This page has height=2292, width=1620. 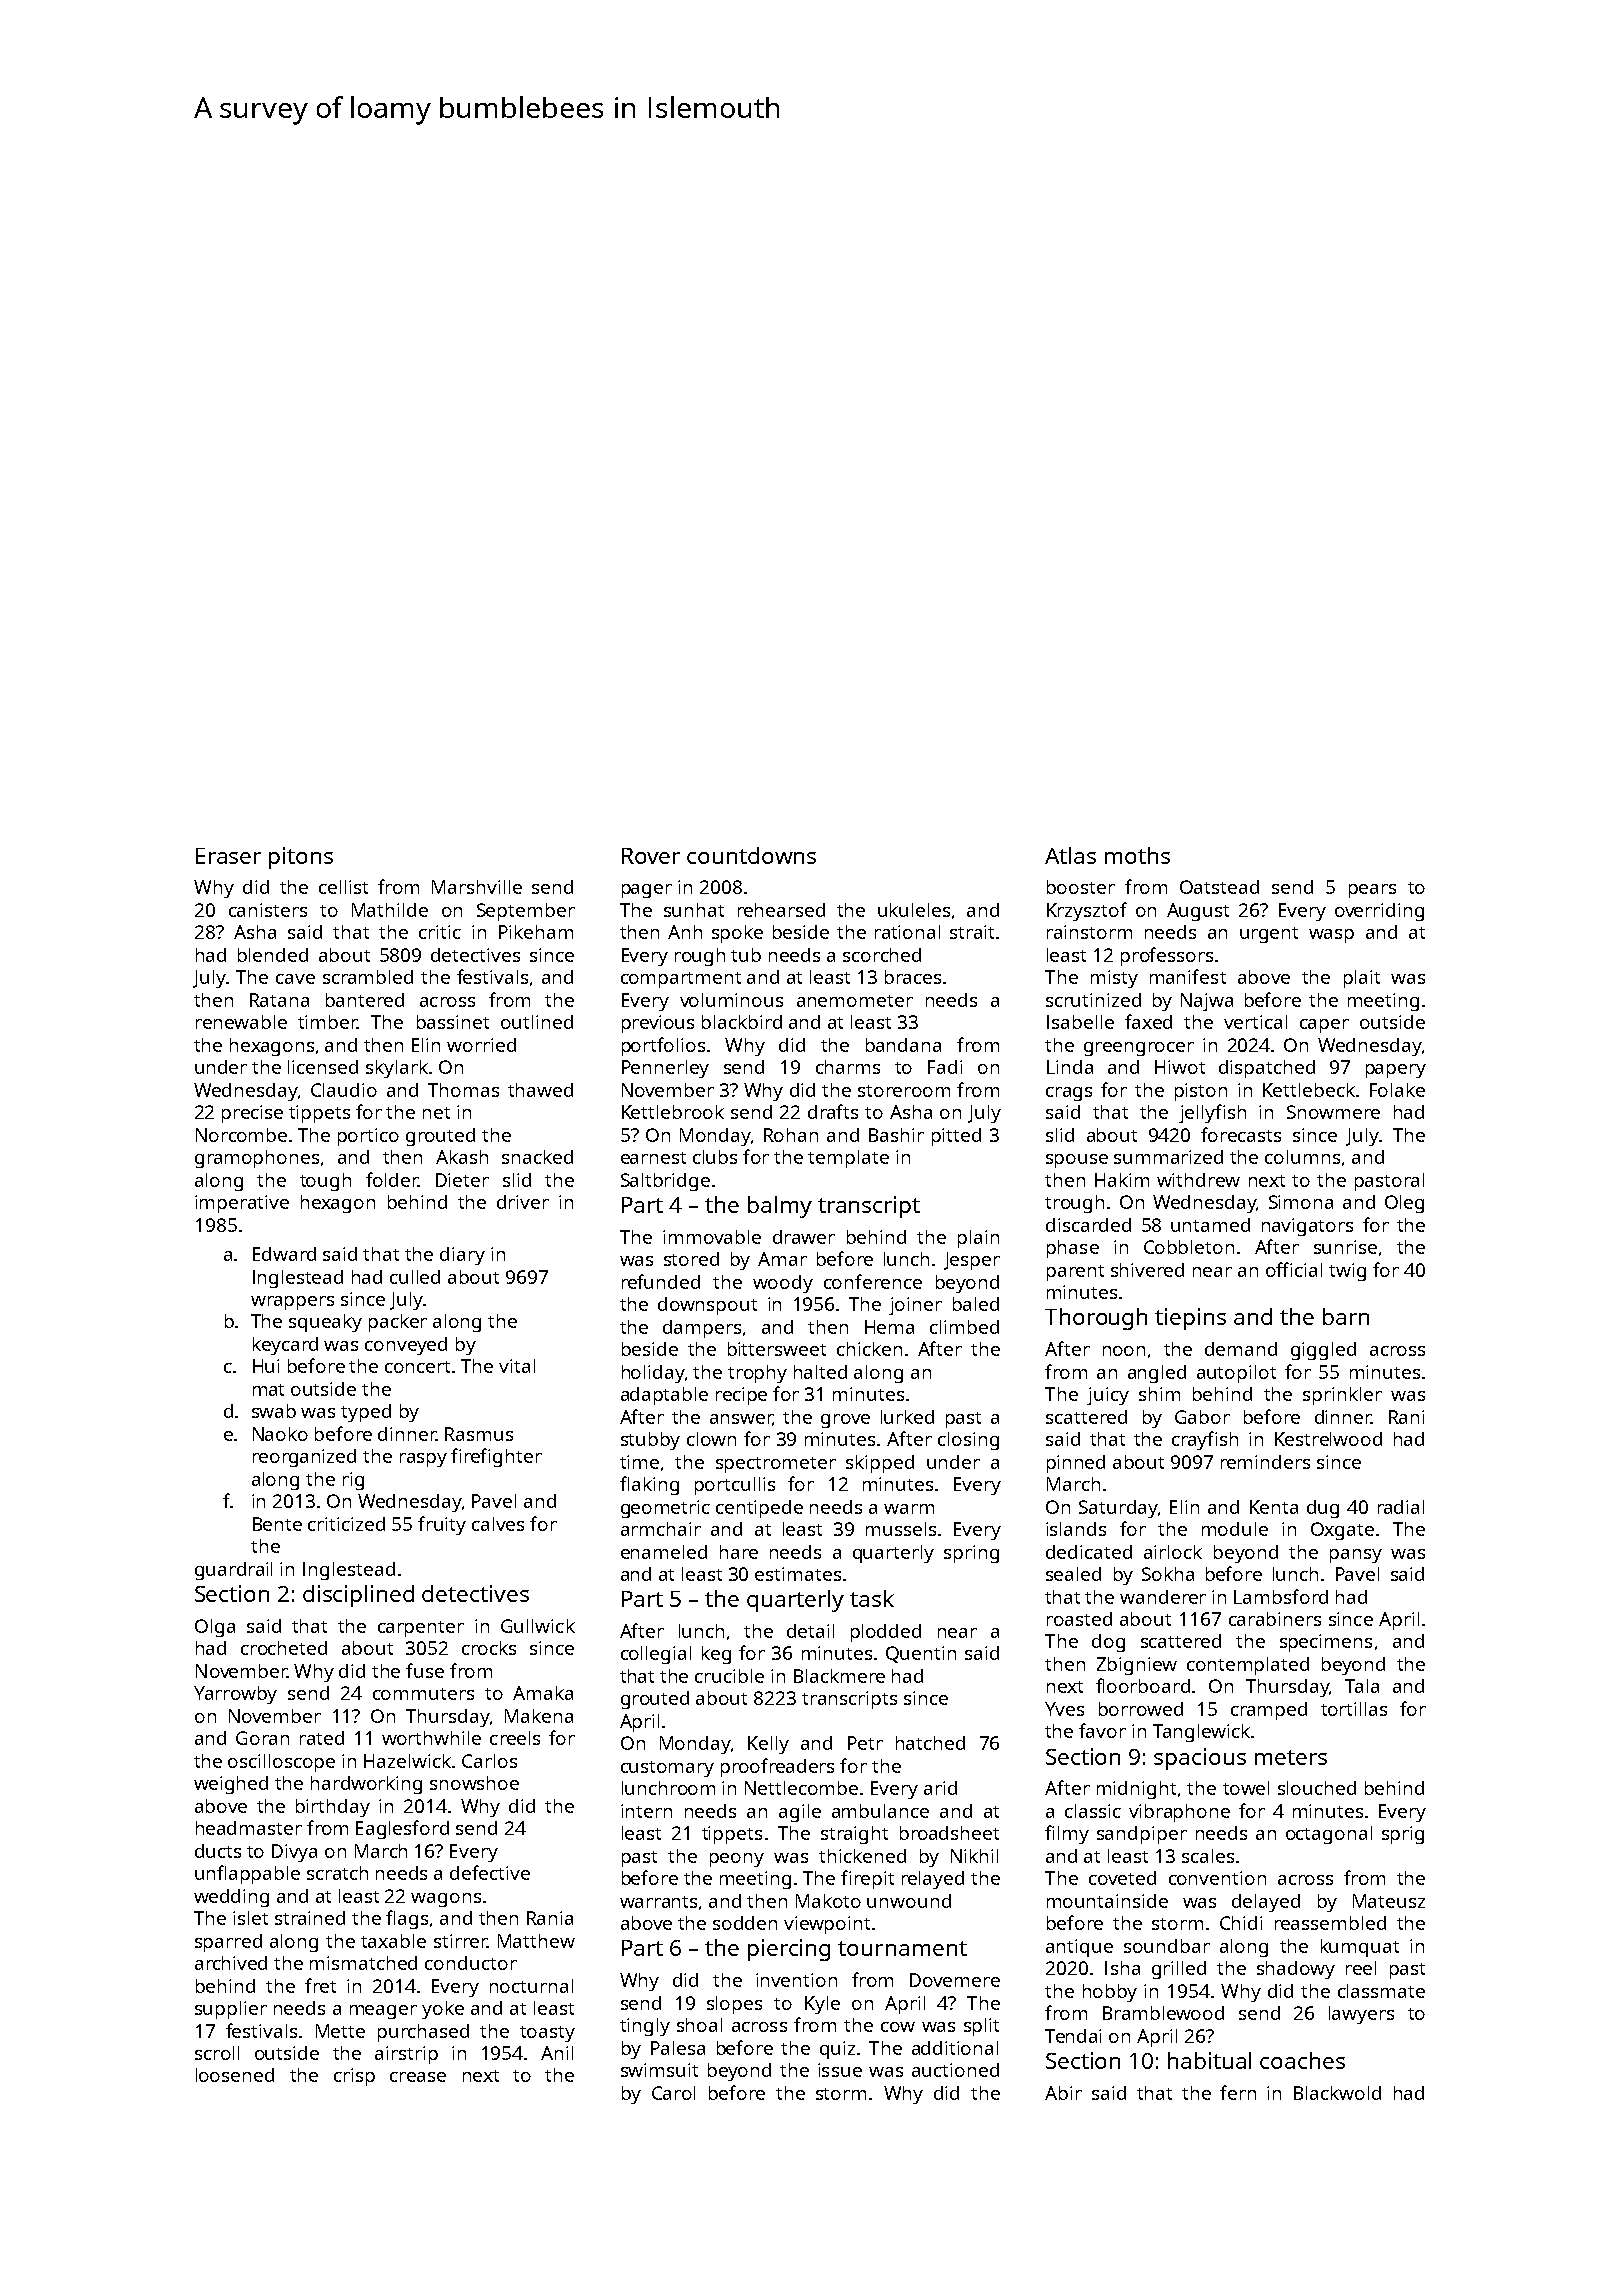 What do you see at coordinates (354, 2077) in the page?
I see `crisp` at bounding box center [354, 2077].
